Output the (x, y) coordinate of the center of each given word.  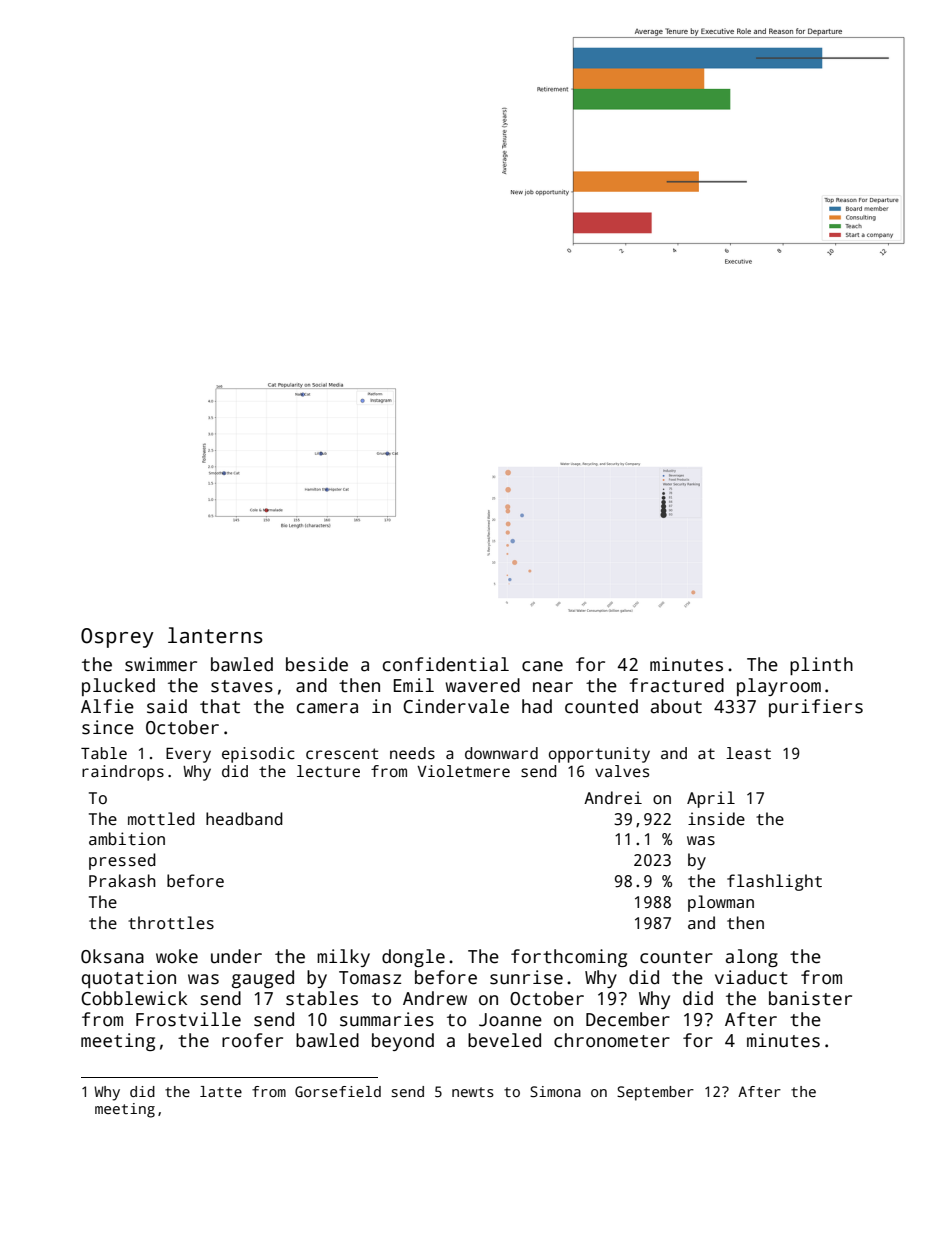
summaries (387, 1019)
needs (412, 753)
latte (221, 1091)
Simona (555, 1092)
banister (810, 998)
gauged (263, 979)
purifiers (816, 708)
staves (242, 686)
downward (501, 753)
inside (716, 819)
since (108, 727)
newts (473, 1092)
